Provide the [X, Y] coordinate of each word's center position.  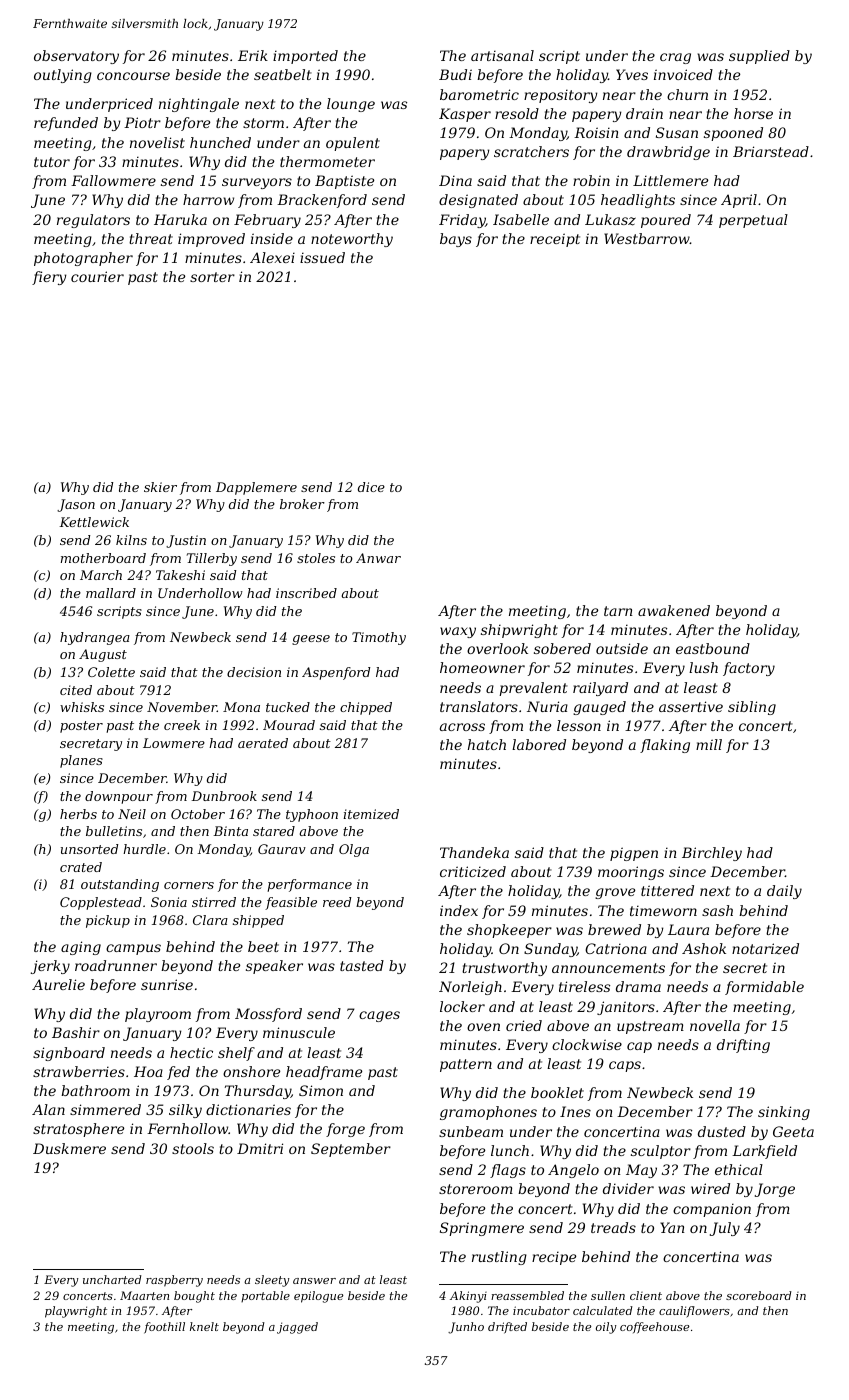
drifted [507, 1328]
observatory [76, 57]
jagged [297, 1328]
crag [675, 58]
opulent [353, 144]
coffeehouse [655, 1328]
